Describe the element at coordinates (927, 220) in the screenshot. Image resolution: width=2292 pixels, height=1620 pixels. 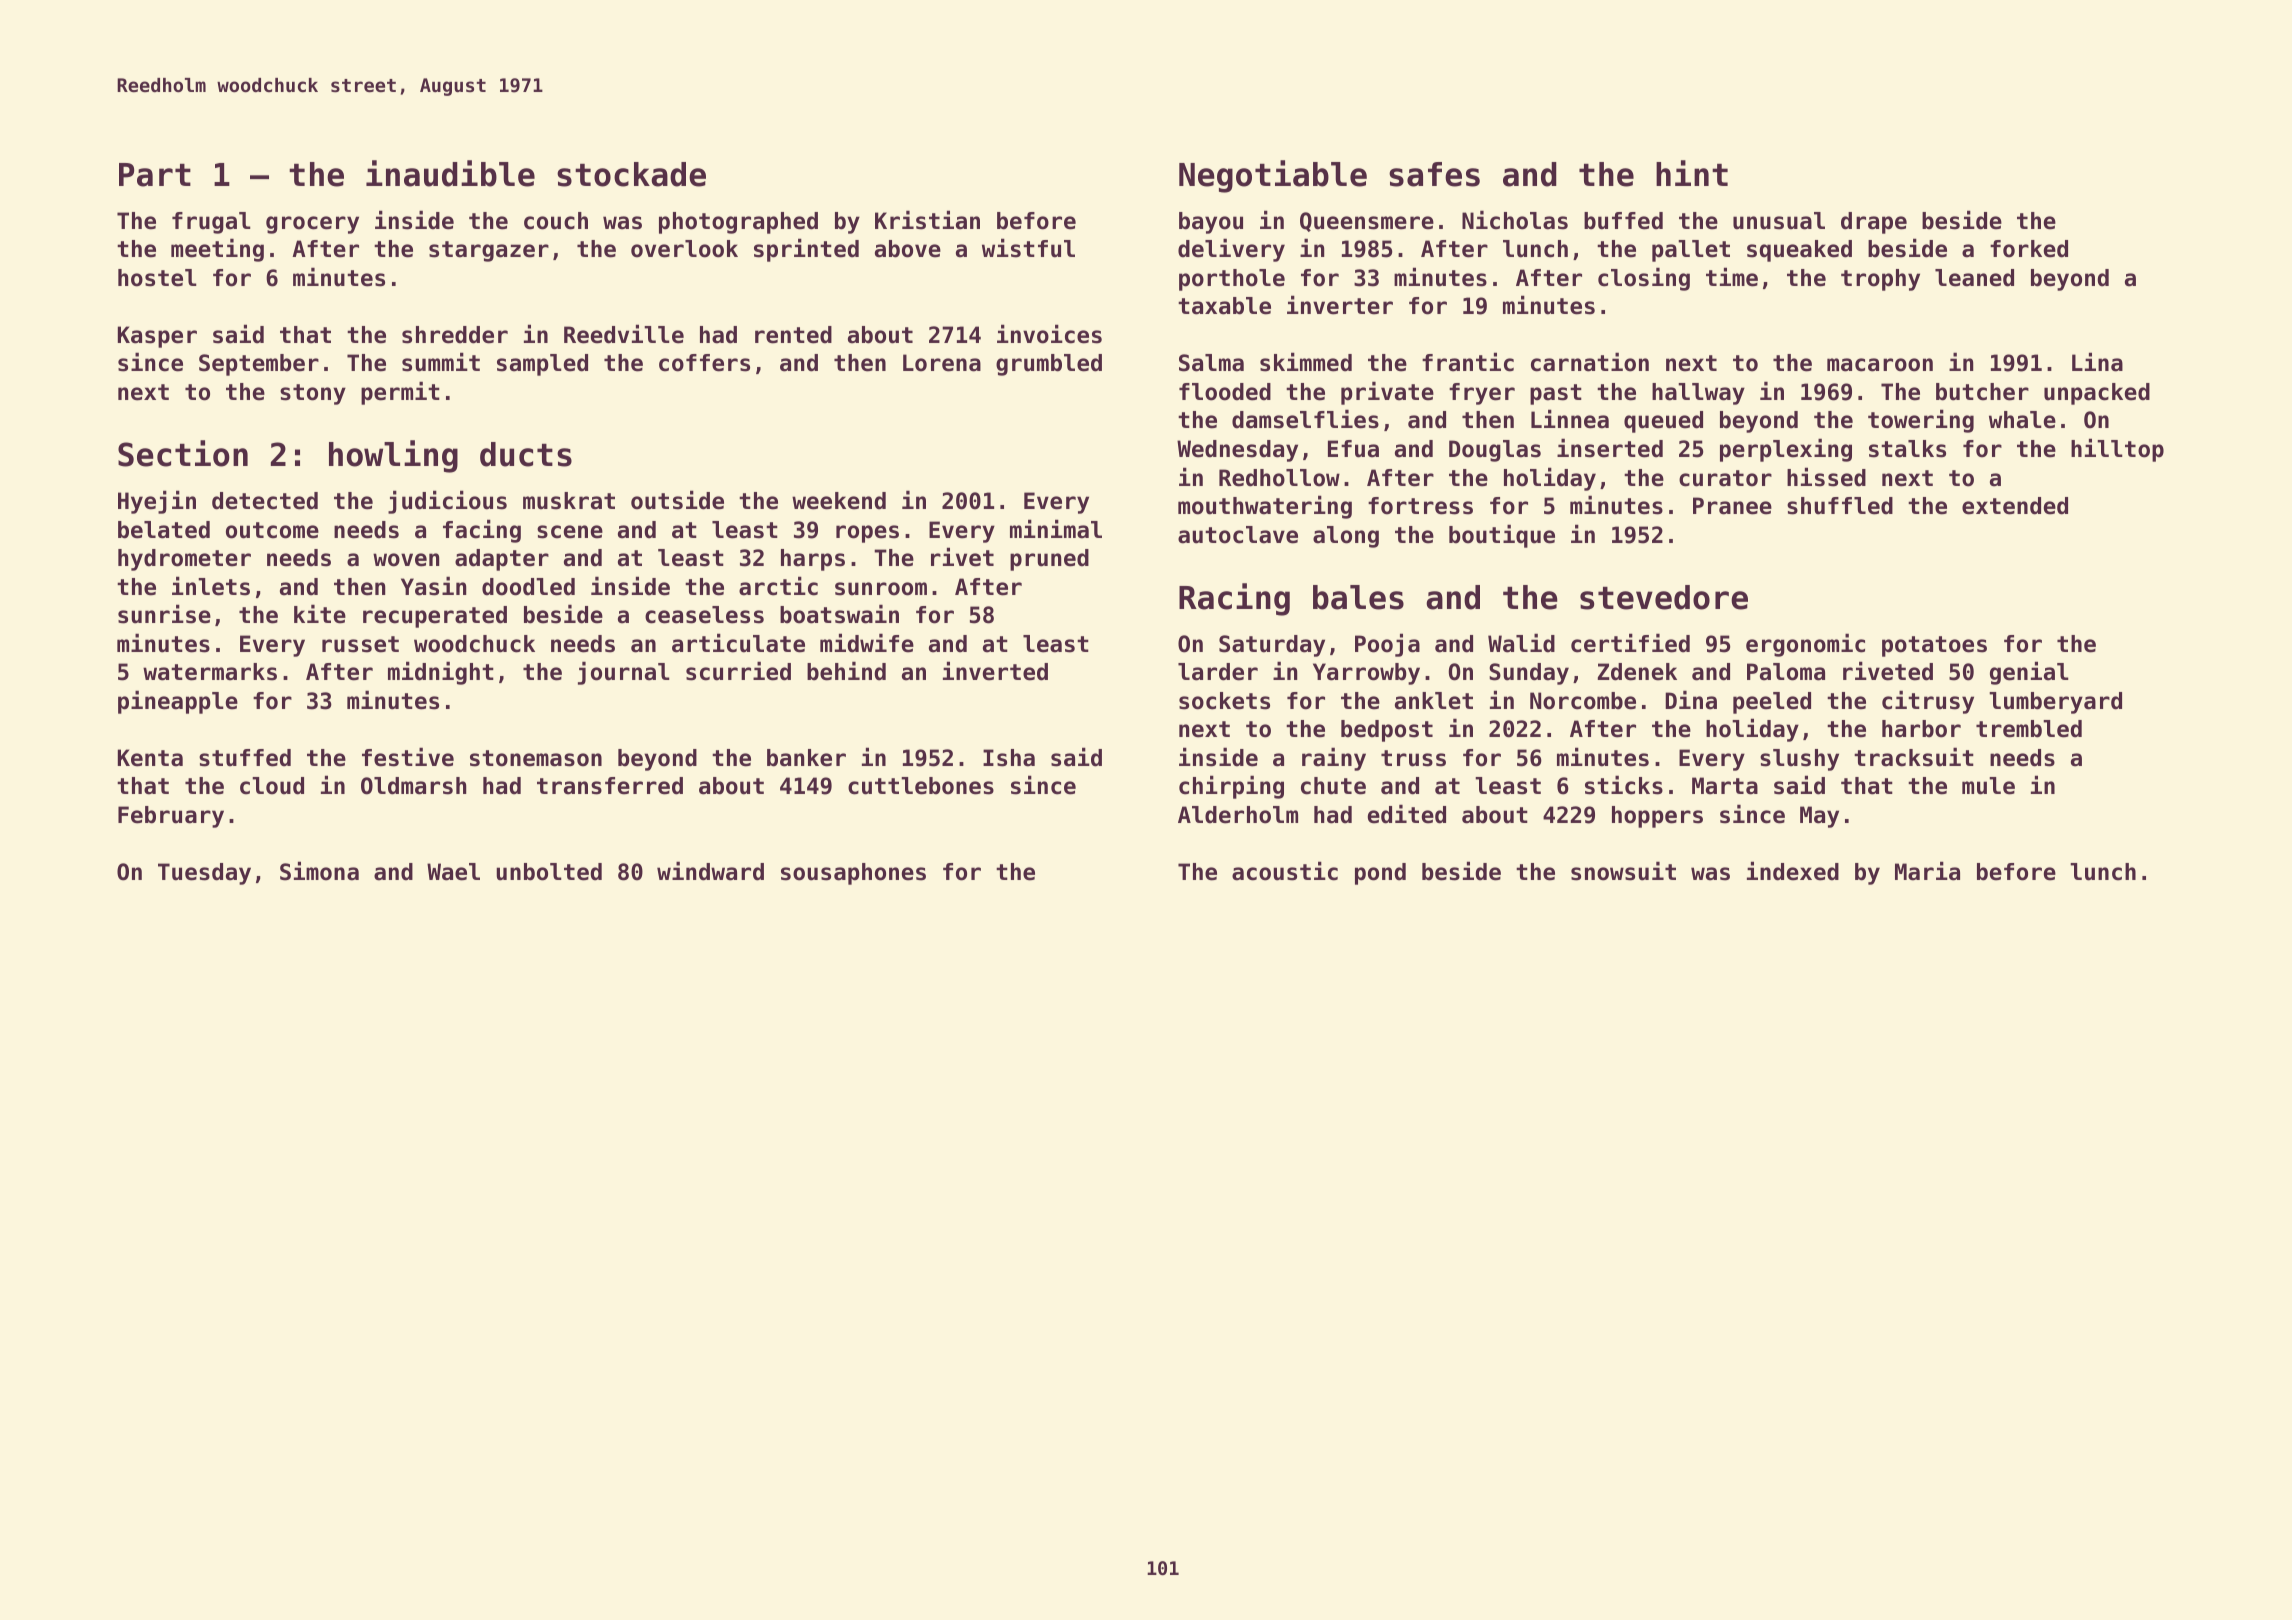
I see `Kristian` at that location.
